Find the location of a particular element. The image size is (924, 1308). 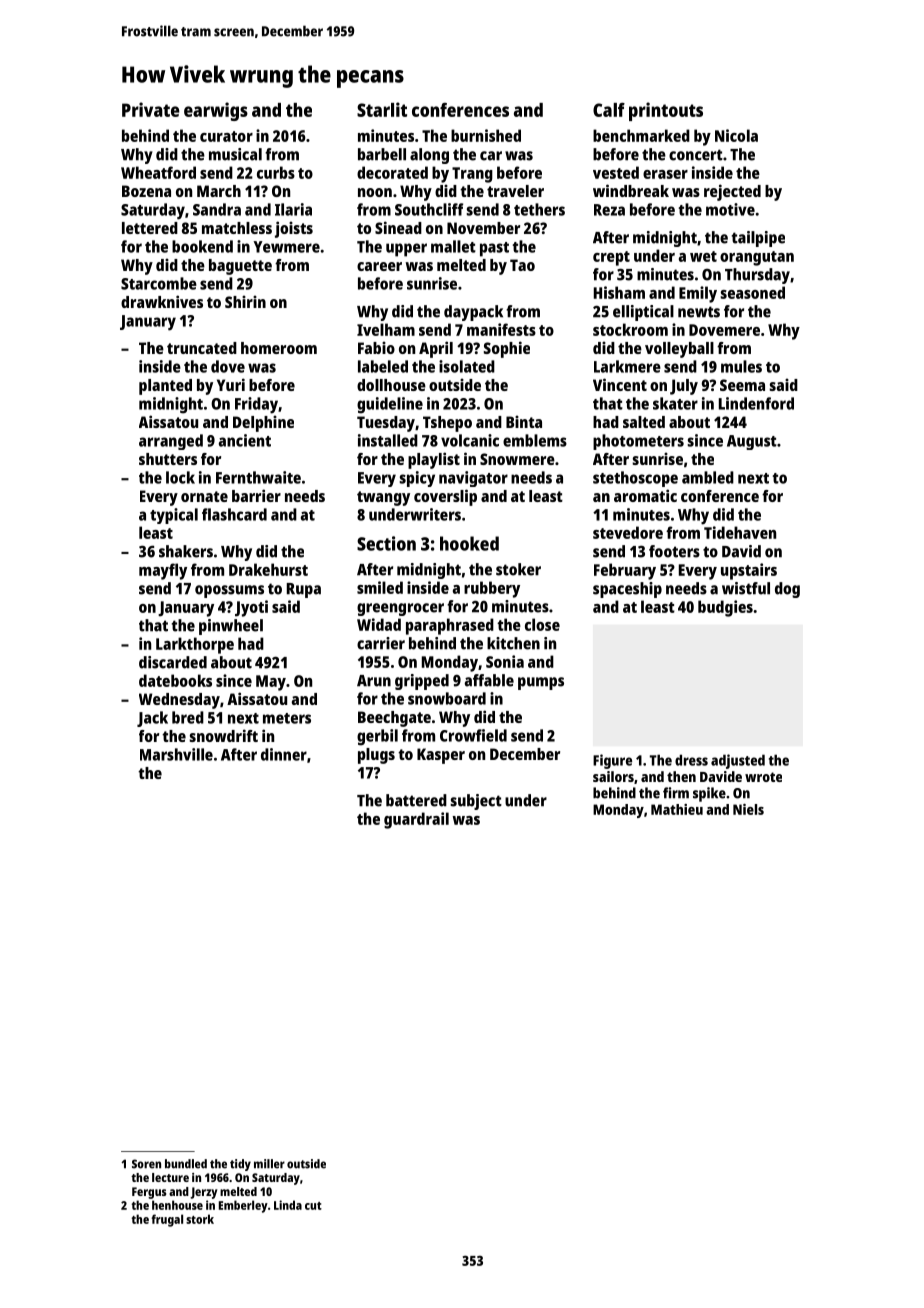

isolated is located at coordinates (467, 366).
